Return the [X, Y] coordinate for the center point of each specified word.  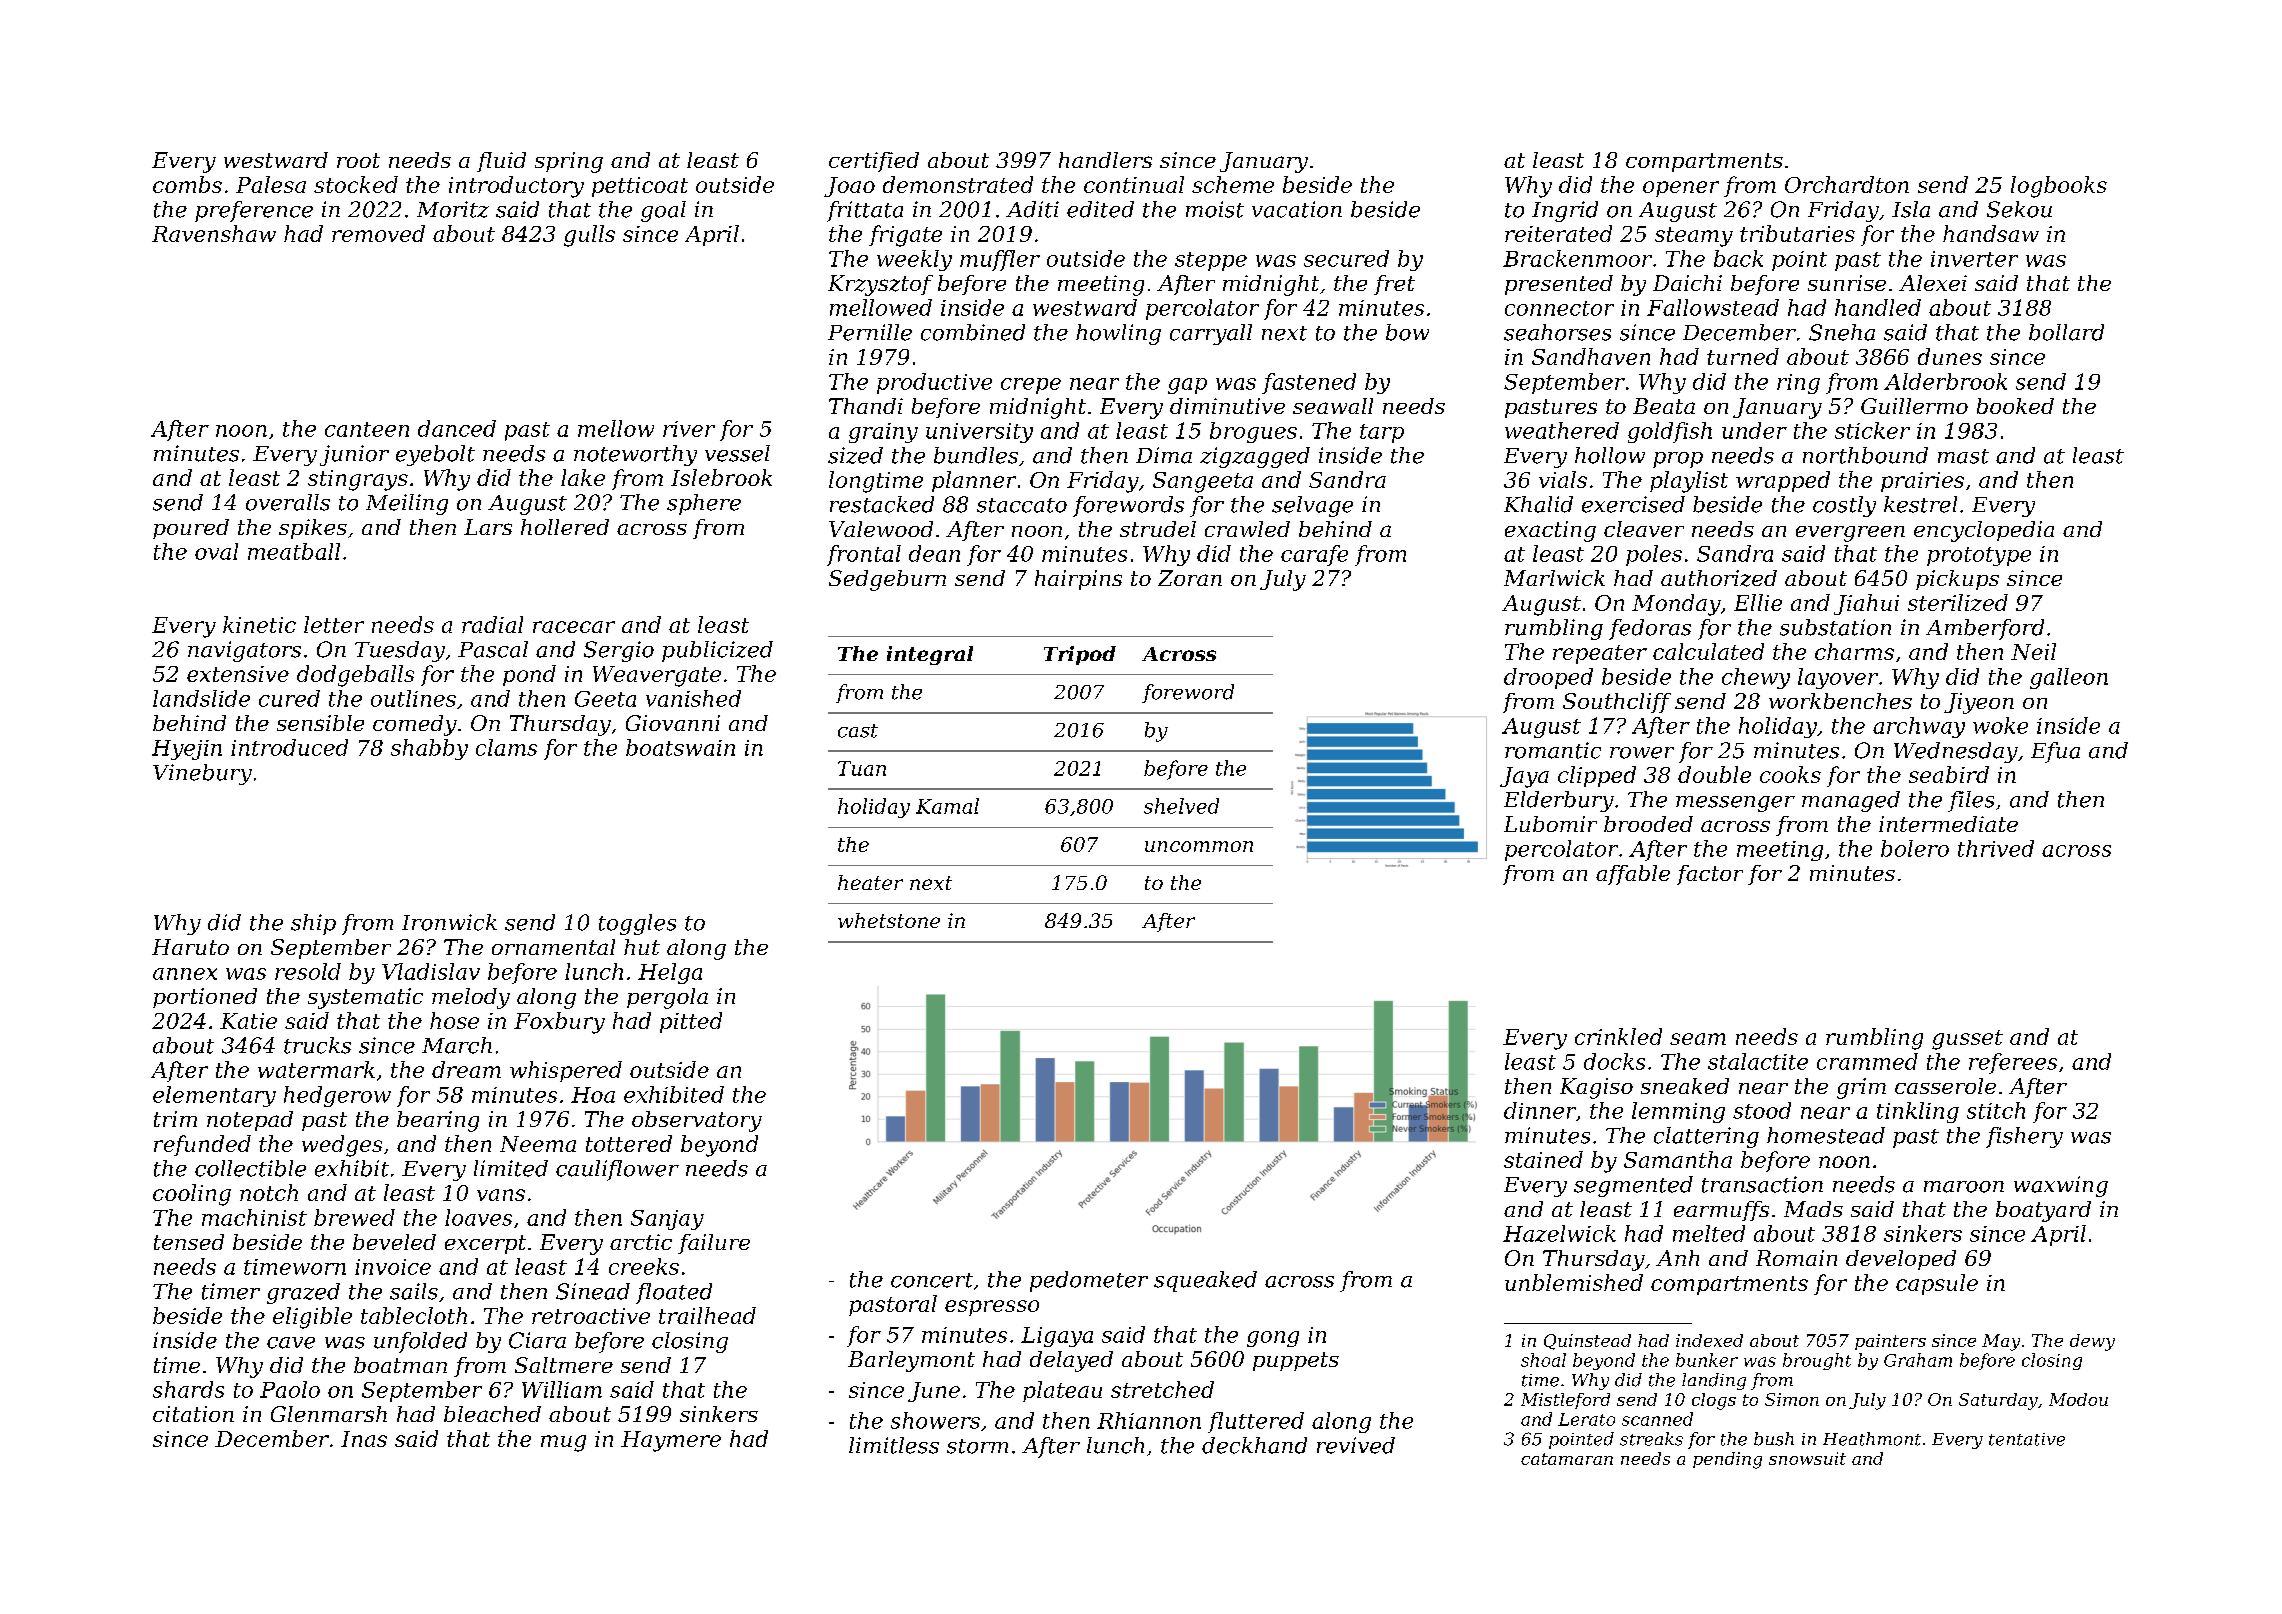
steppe [1211, 261]
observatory [697, 1121]
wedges [342, 1146]
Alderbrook [1945, 381]
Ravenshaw [214, 233]
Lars [488, 527]
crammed [1867, 1061]
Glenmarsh [329, 1414]
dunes [1950, 356]
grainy [883, 433]
